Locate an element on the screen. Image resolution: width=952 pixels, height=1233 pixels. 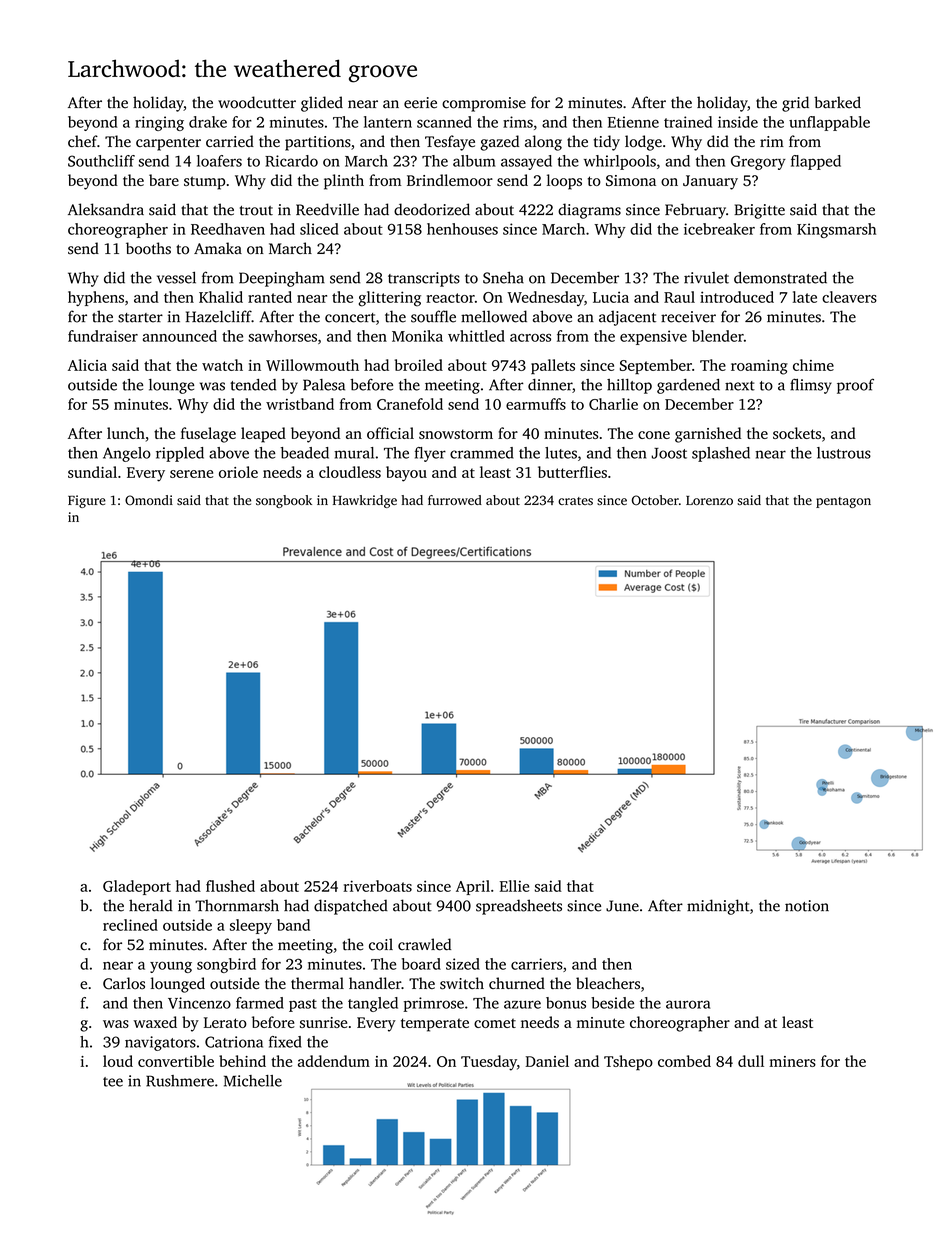
late is located at coordinates (805, 297).
